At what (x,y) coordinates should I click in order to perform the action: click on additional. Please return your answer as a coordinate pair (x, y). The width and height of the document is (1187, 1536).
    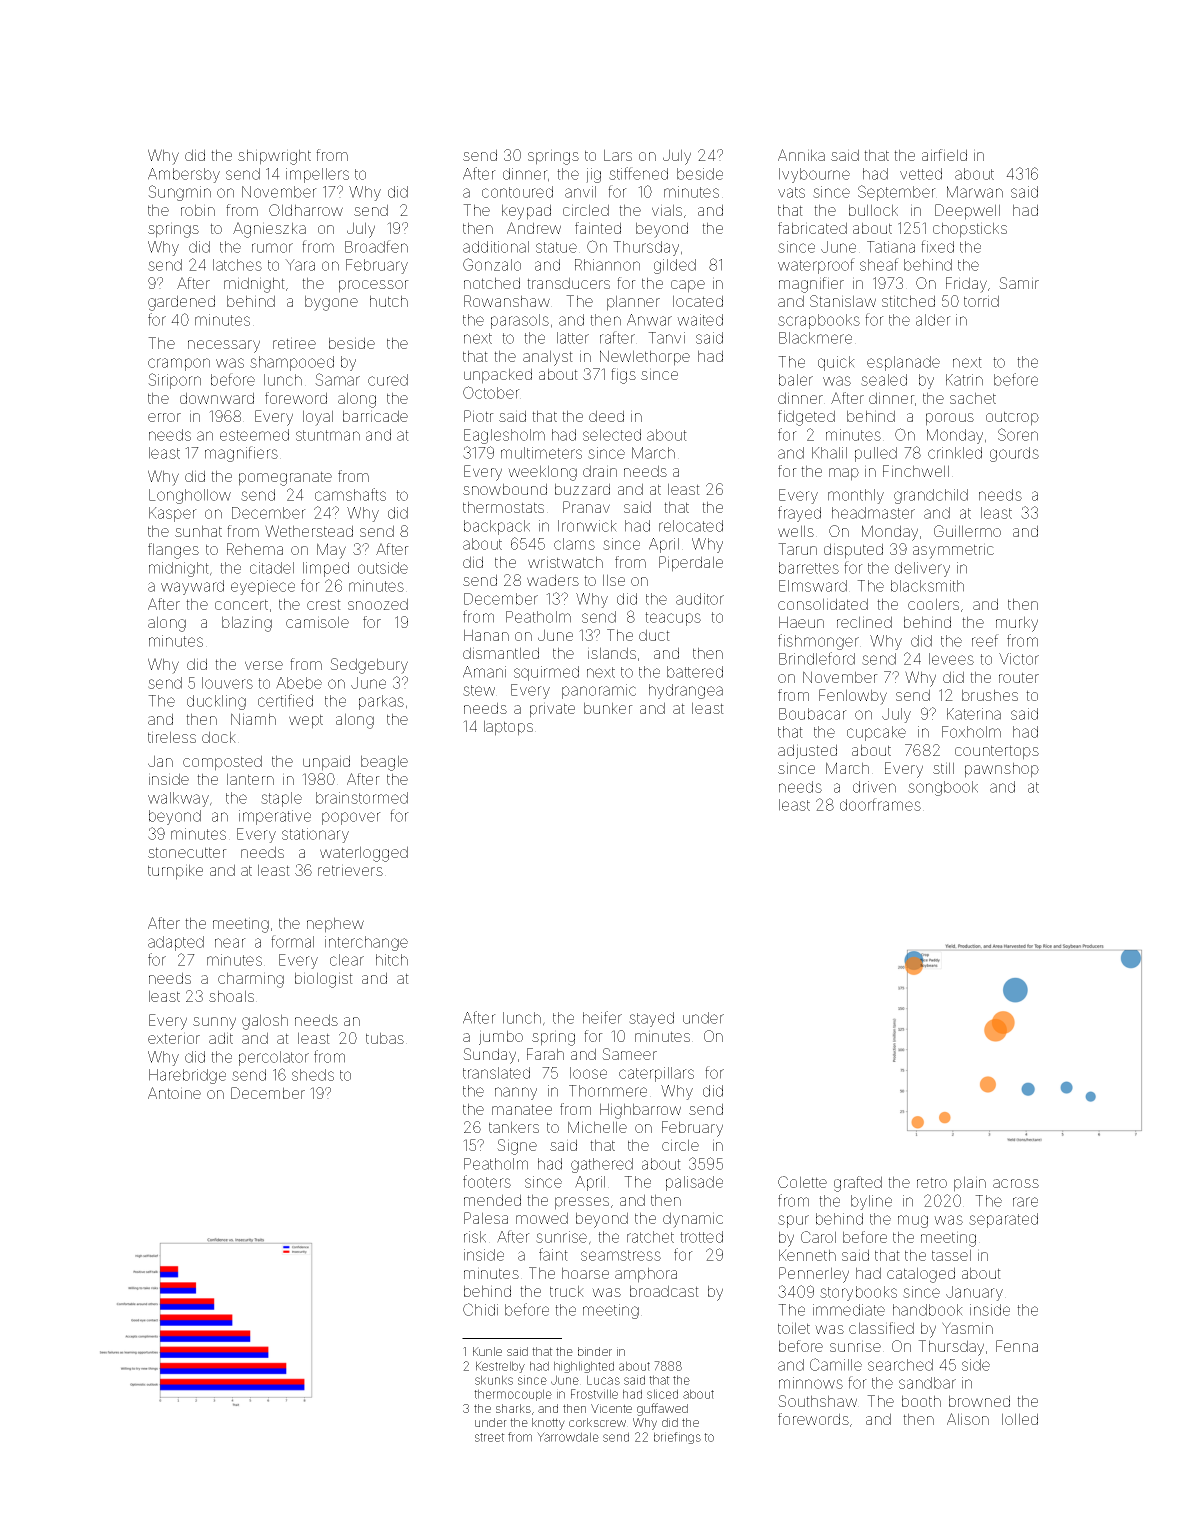
    Looking at the image, I should click on (496, 247).
